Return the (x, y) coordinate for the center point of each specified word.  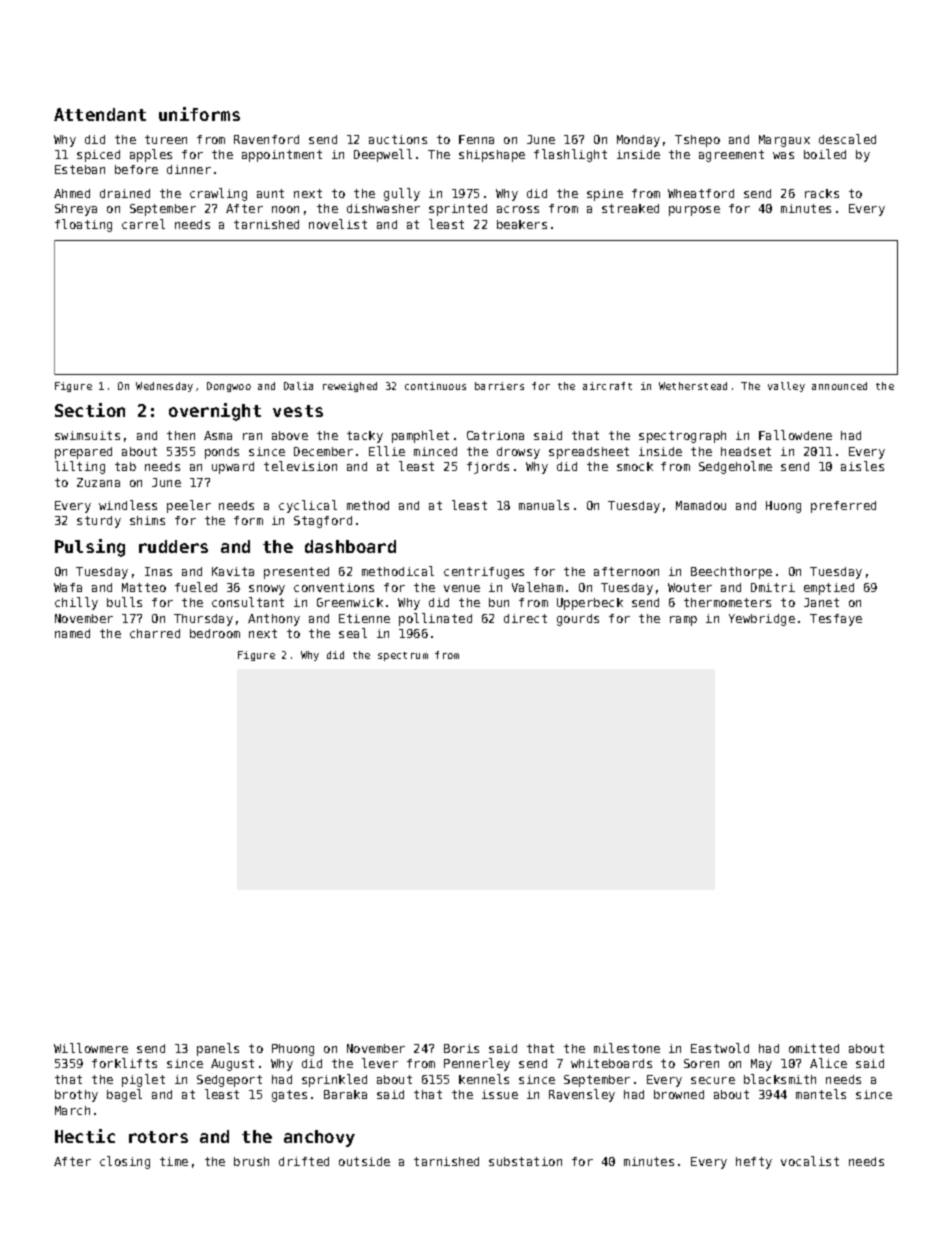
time (174, 1161)
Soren (701, 1063)
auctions (398, 139)
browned (679, 1094)
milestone (627, 1048)
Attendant (100, 114)
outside (364, 1161)
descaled (847, 139)
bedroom (215, 633)
